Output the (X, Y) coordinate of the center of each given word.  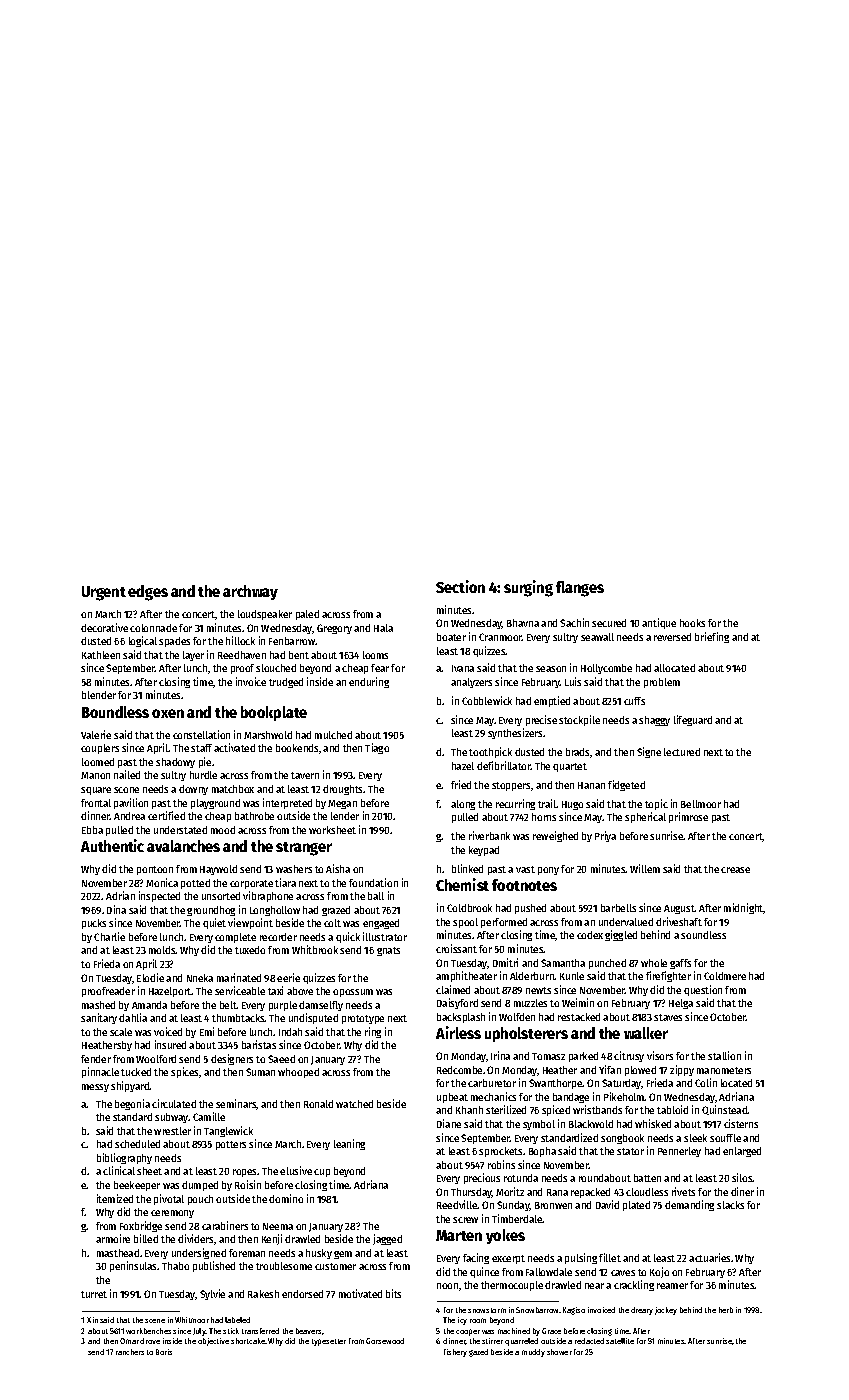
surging (528, 588)
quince (484, 1272)
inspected (159, 896)
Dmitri (505, 962)
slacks (730, 1205)
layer (193, 656)
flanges (580, 589)
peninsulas (134, 1266)
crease (735, 870)
